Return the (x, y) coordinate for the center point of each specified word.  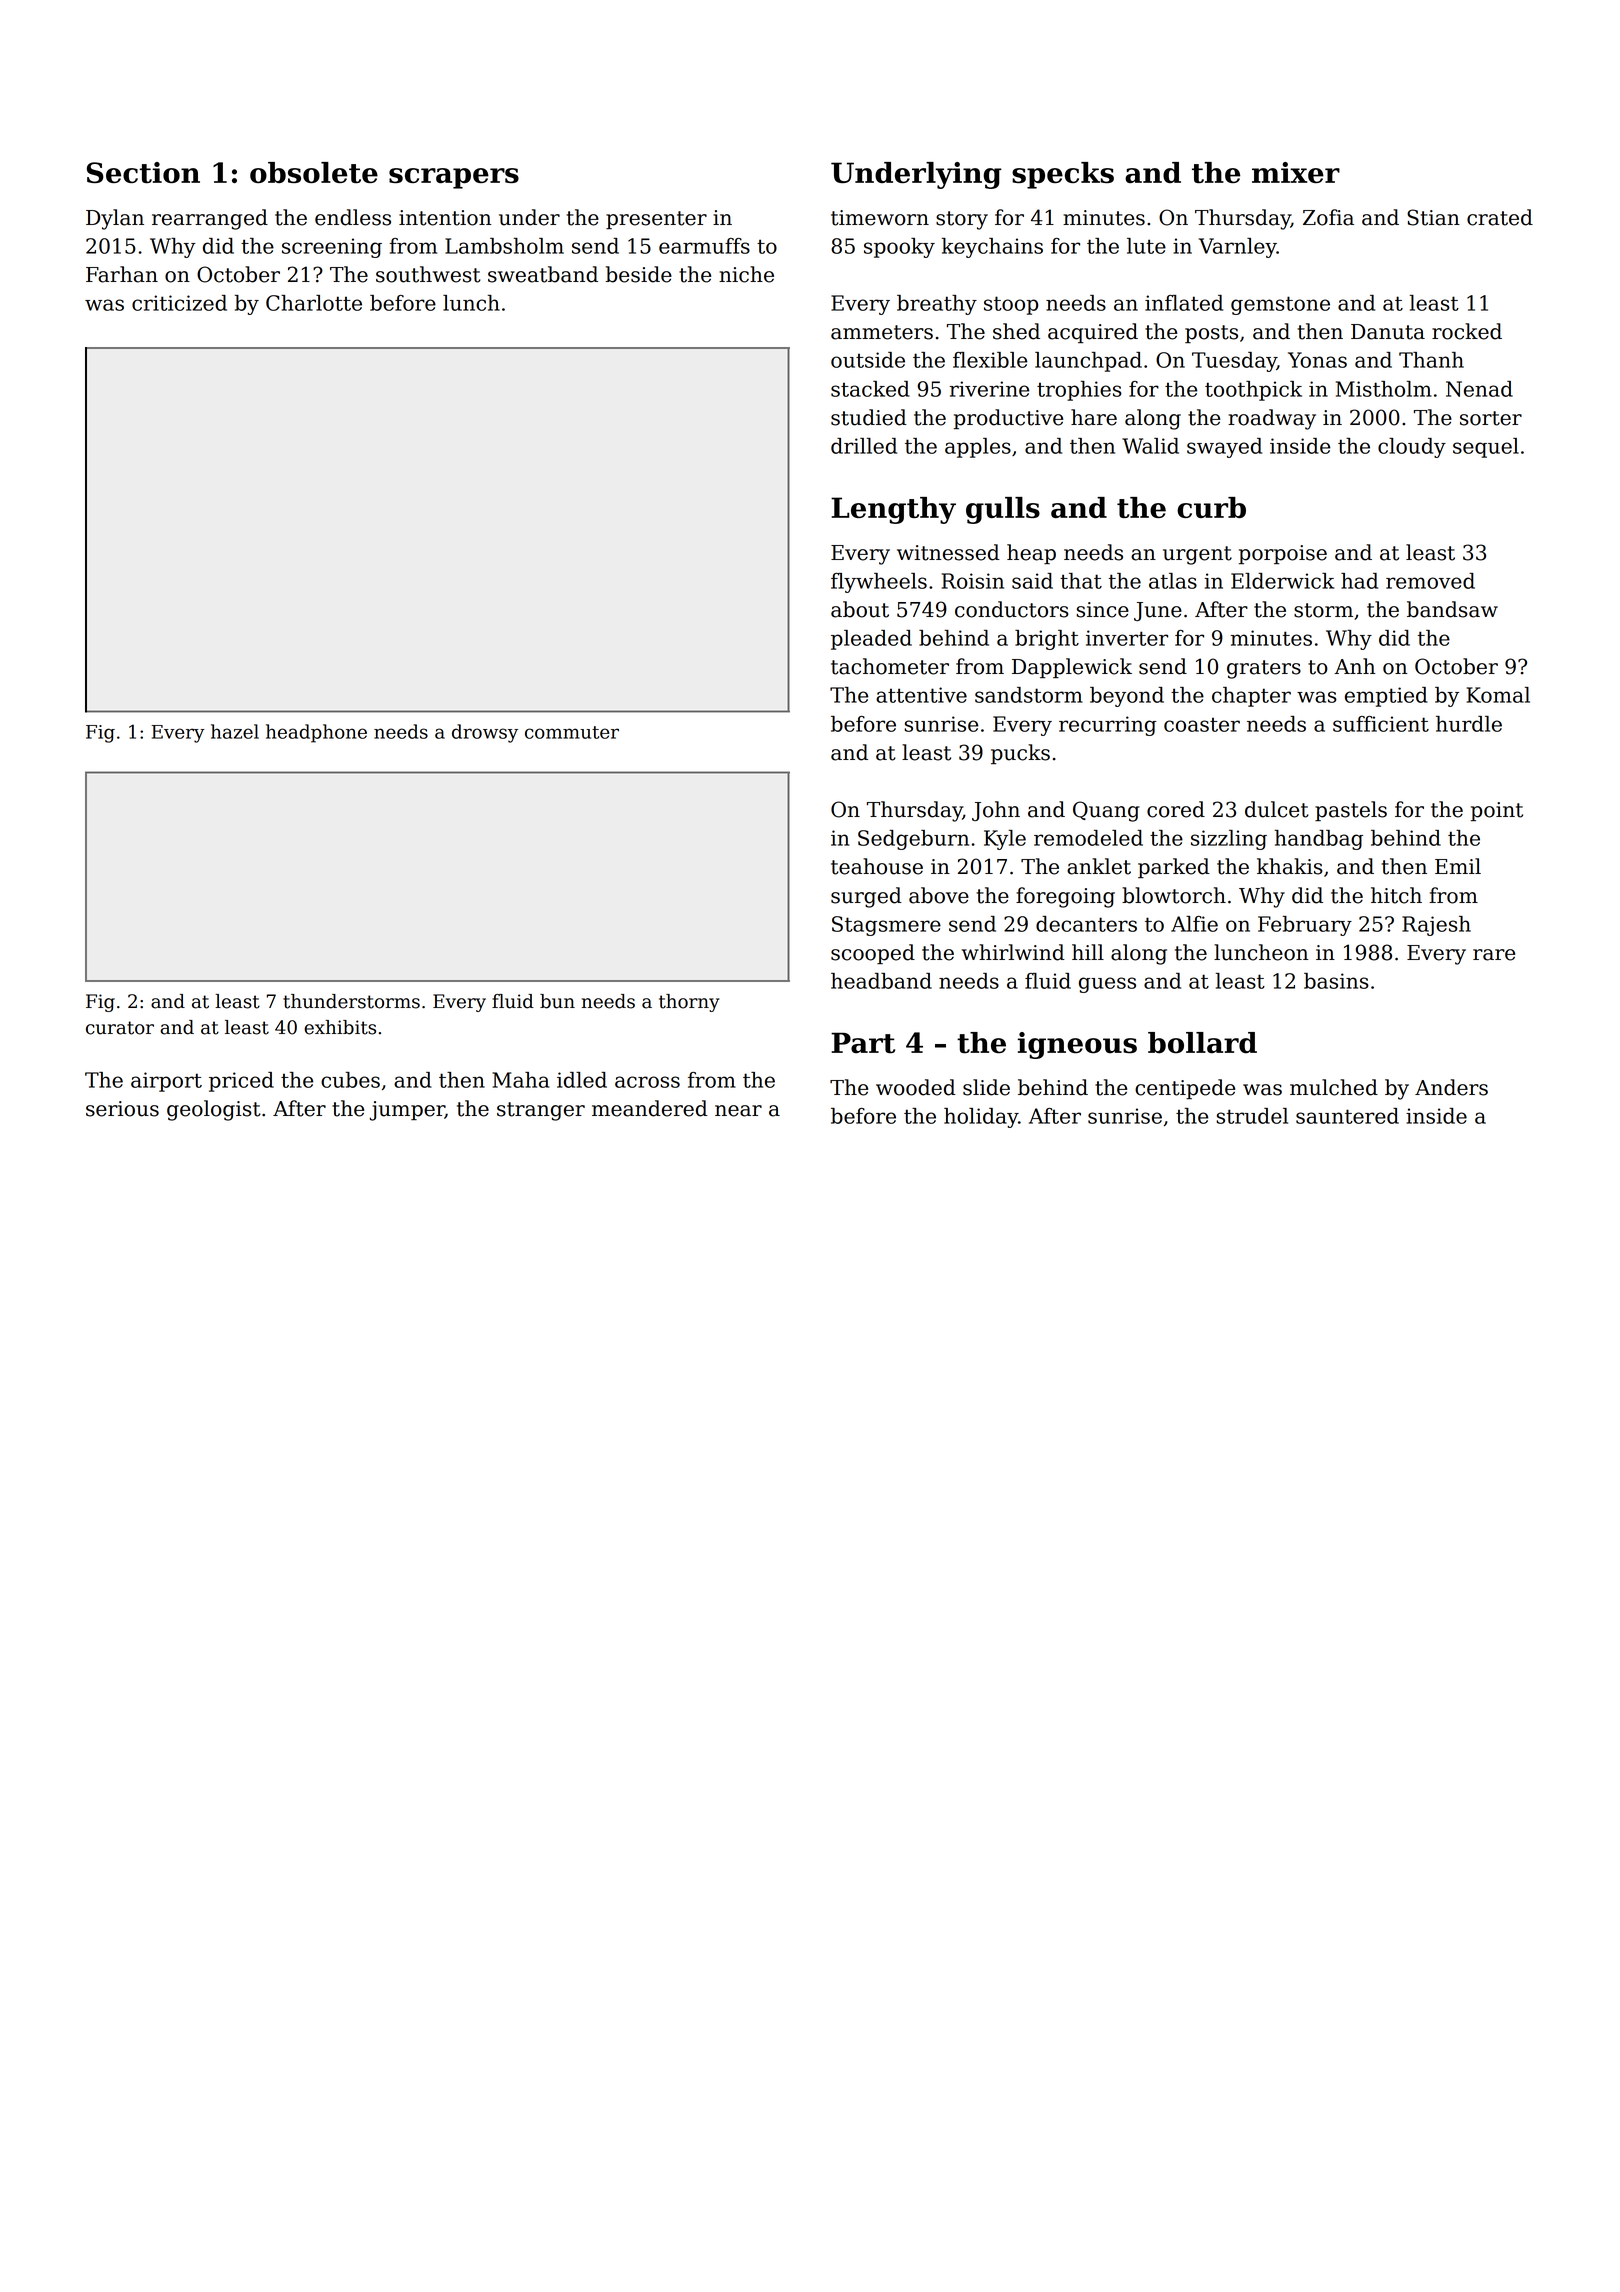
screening (332, 248)
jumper (407, 1111)
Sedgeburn (913, 840)
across (647, 1082)
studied (869, 417)
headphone (316, 733)
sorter (1491, 418)
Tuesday (1234, 362)
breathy (937, 305)
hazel (235, 731)
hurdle (1469, 724)
